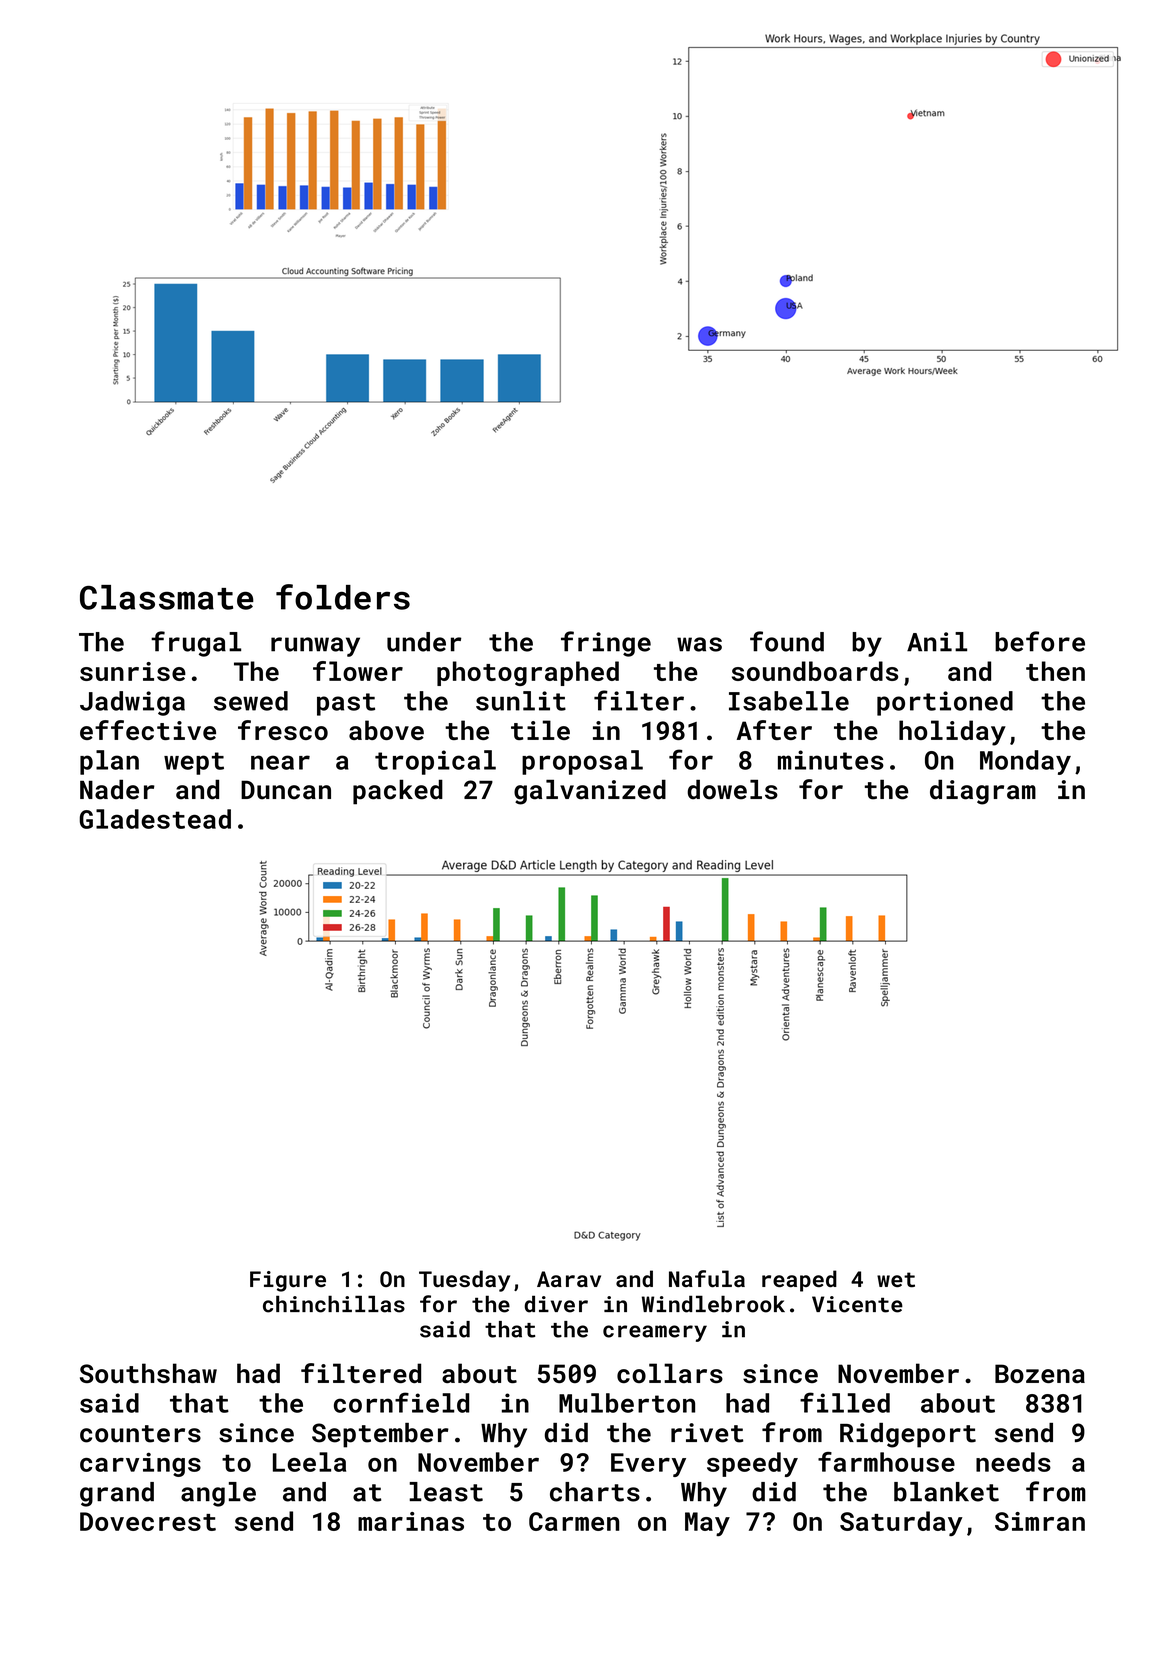  What do you see at coordinates (845, 1402) in the document?
I see `filled` at bounding box center [845, 1402].
